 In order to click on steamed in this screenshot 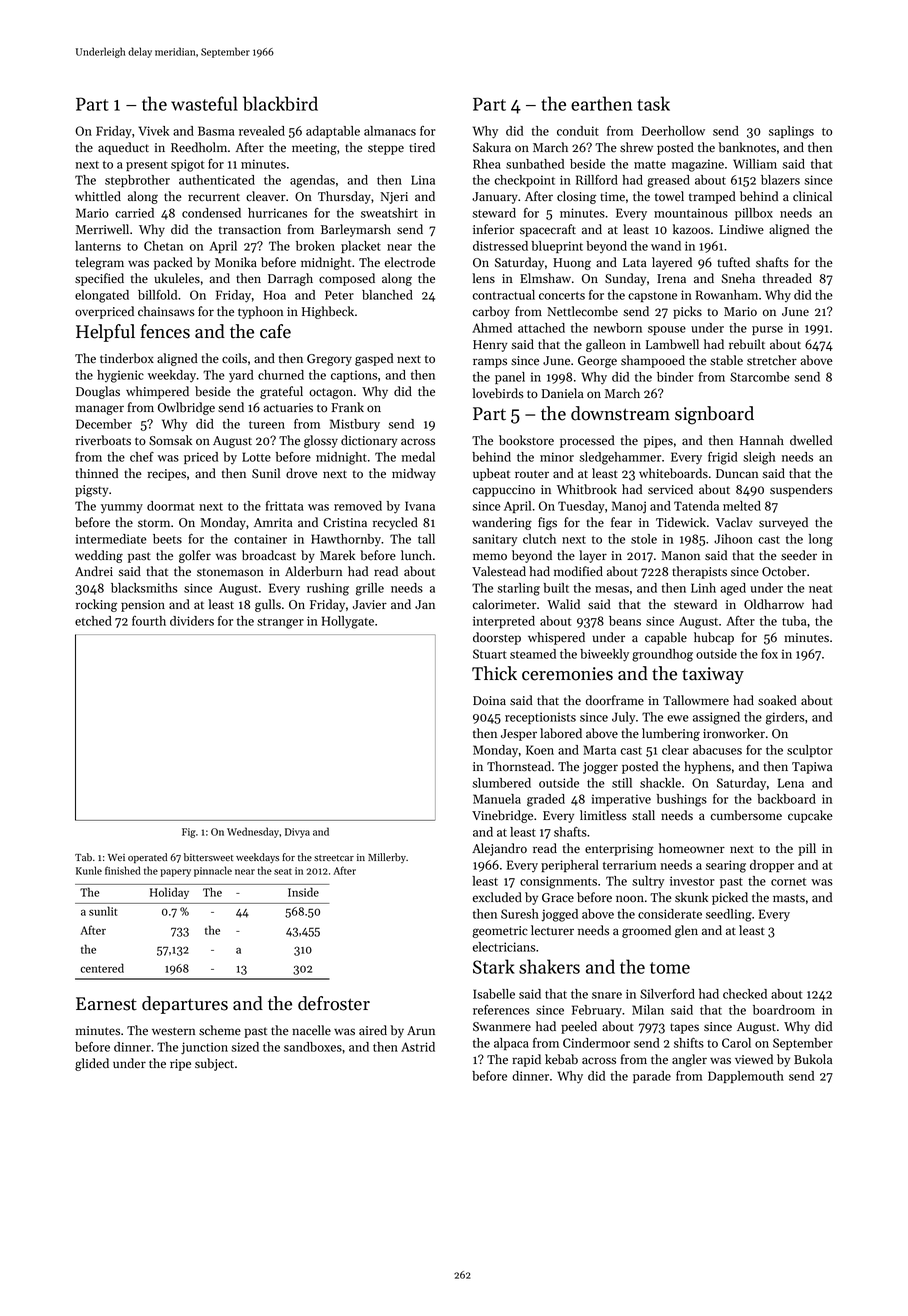, I will do `click(533, 654)`.
